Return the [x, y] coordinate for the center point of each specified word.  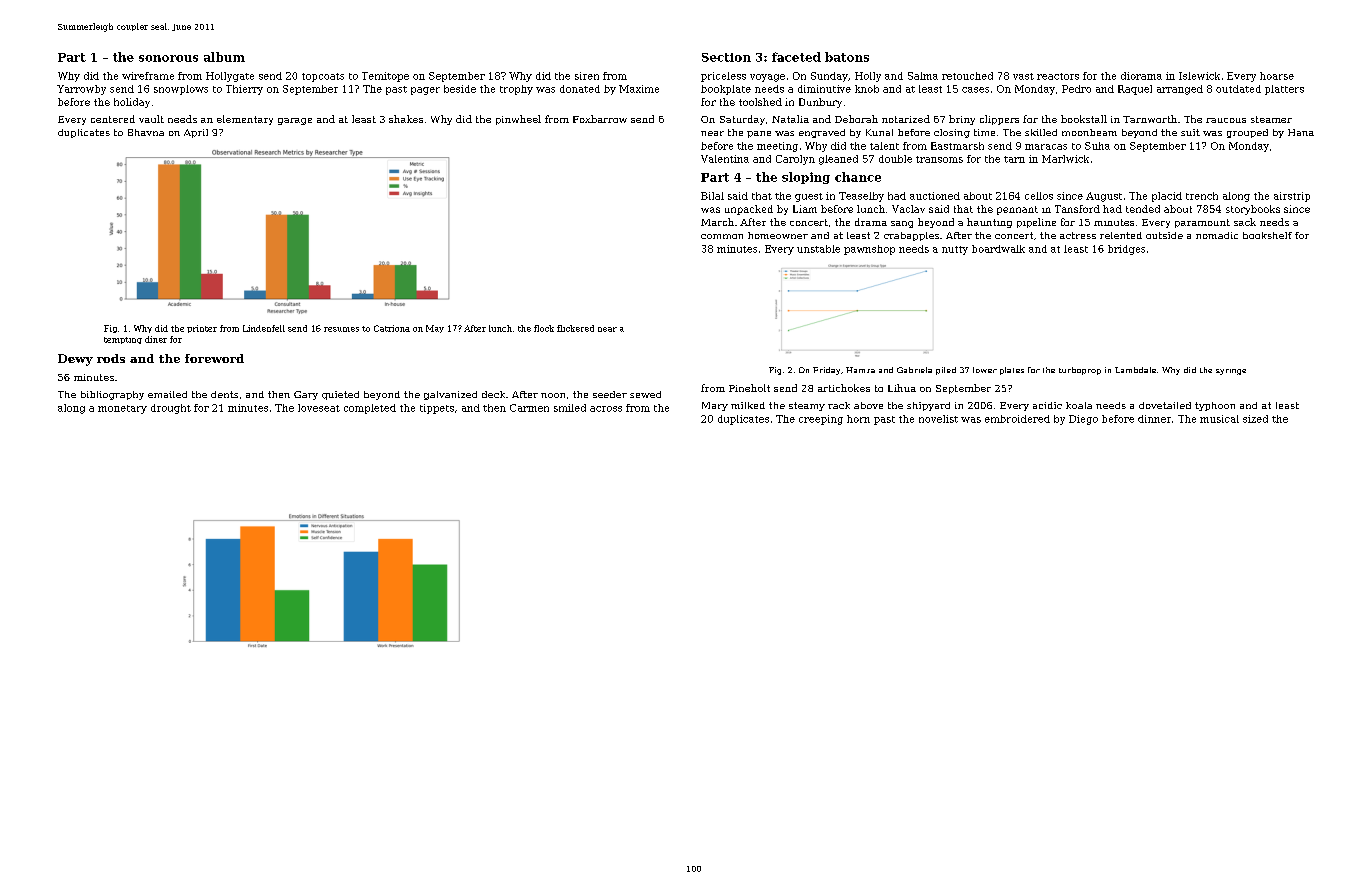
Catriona [392, 328]
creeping [821, 420]
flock [544, 328]
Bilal [712, 196]
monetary [122, 409]
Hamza [860, 370]
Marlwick [1065, 159]
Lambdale [1135, 370]
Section [726, 57]
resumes [341, 329]
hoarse [1277, 76]
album [224, 57]
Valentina [725, 159]
